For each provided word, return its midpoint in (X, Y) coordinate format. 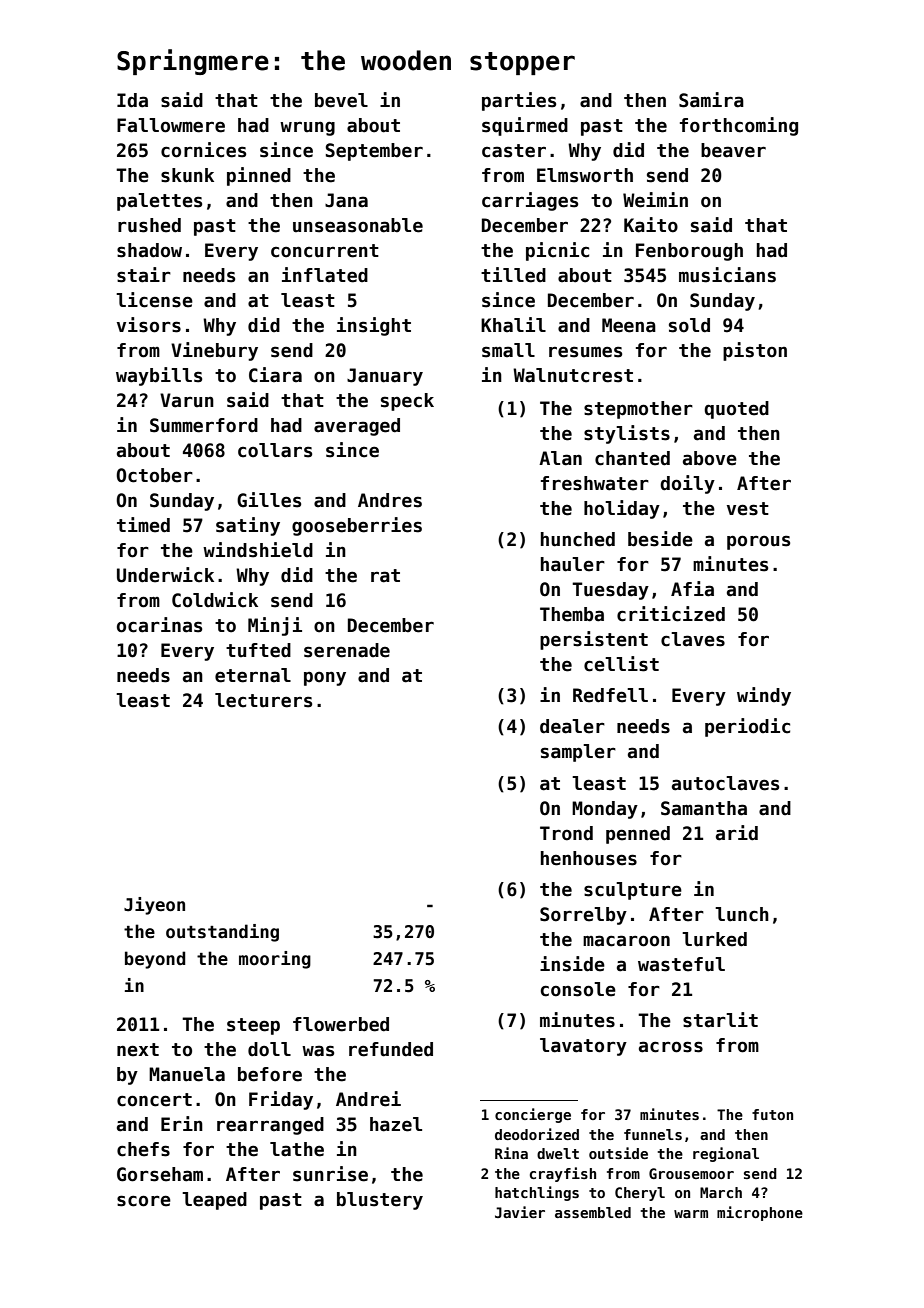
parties (519, 101)
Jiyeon (154, 906)
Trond (566, 833)
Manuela (187, 1074)
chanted (632, 458)
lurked (714, 939)
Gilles (269, 500)
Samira (711, 100)
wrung (307, 128)
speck (407, 402)
